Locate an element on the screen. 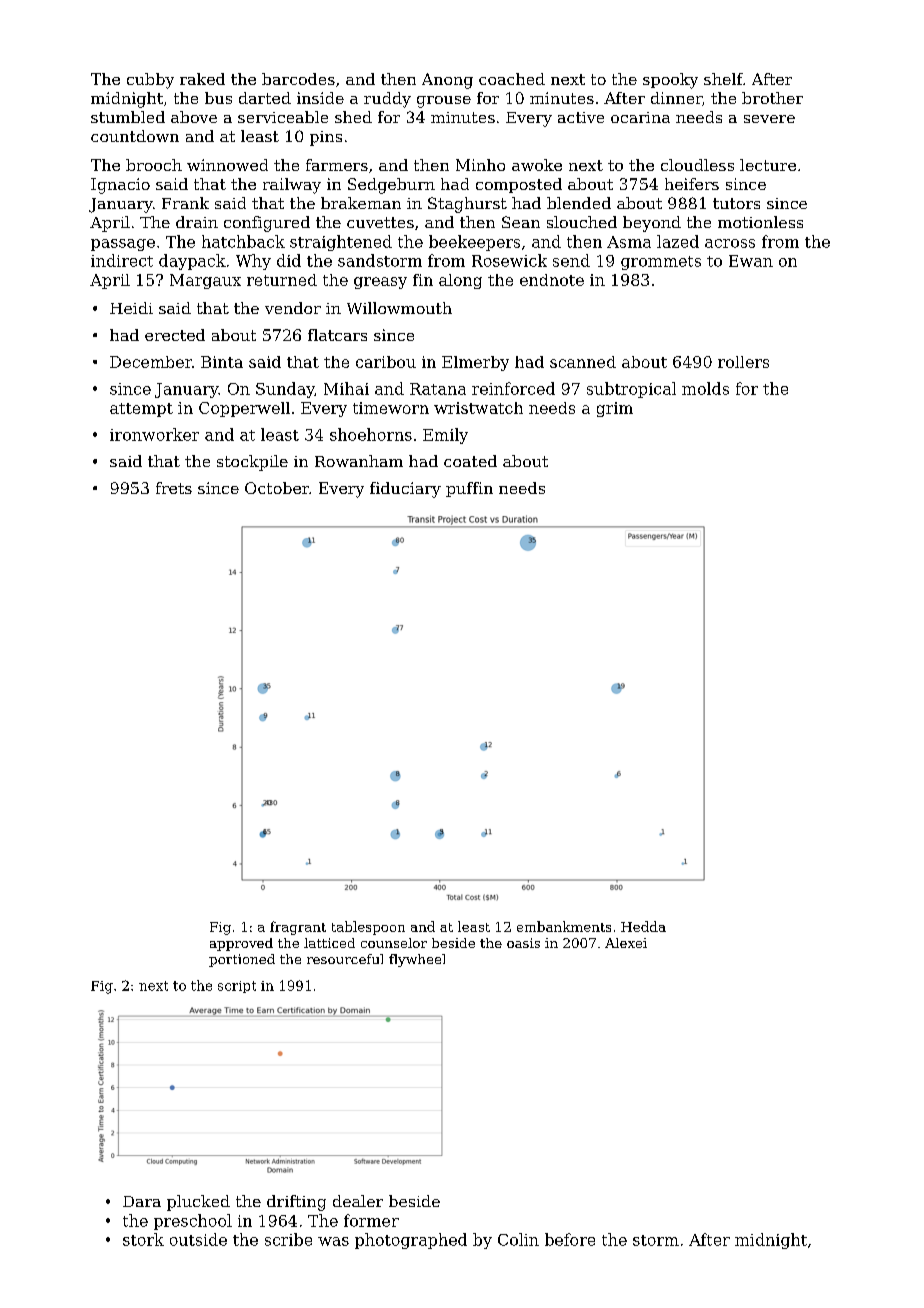  Dara is located at coordinates (142, 1201).
